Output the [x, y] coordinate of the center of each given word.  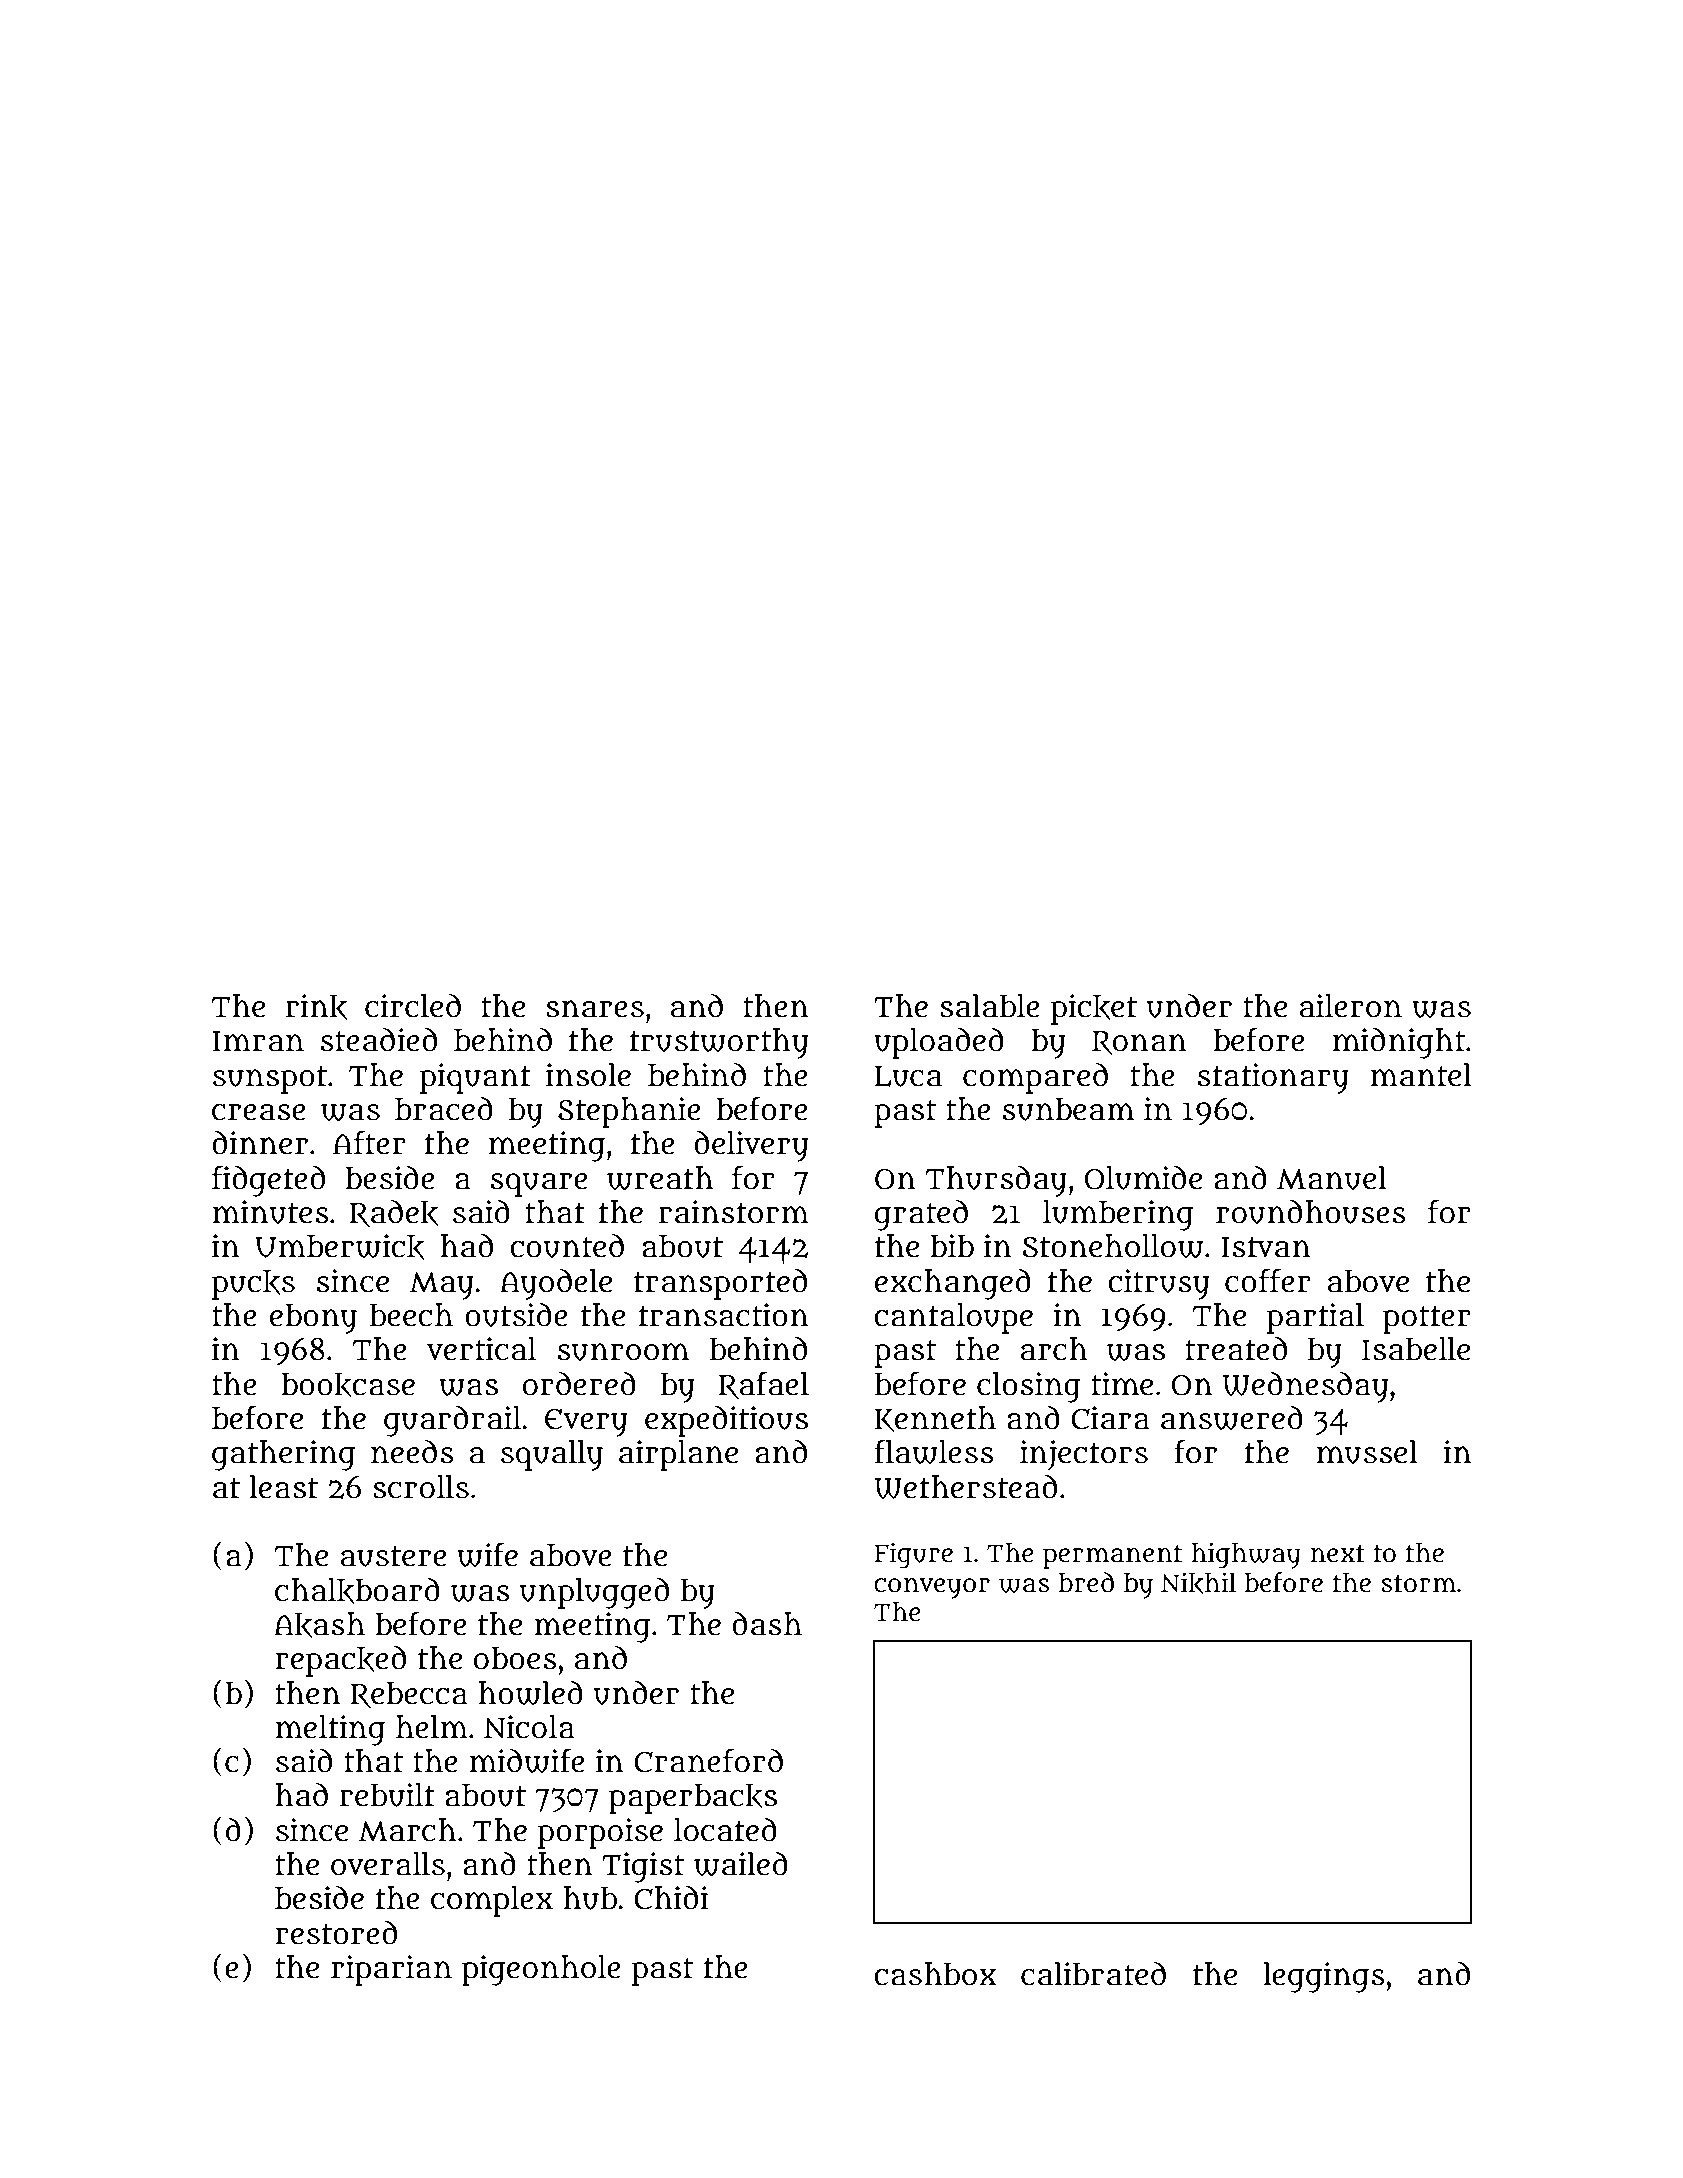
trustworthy [719, 1043]
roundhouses [1311, 1212]
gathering [283, 1455]
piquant [475, 1078]
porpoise [600, 1833]
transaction [724, 1315]
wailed [741, 1864]
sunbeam [1068, 1109]
